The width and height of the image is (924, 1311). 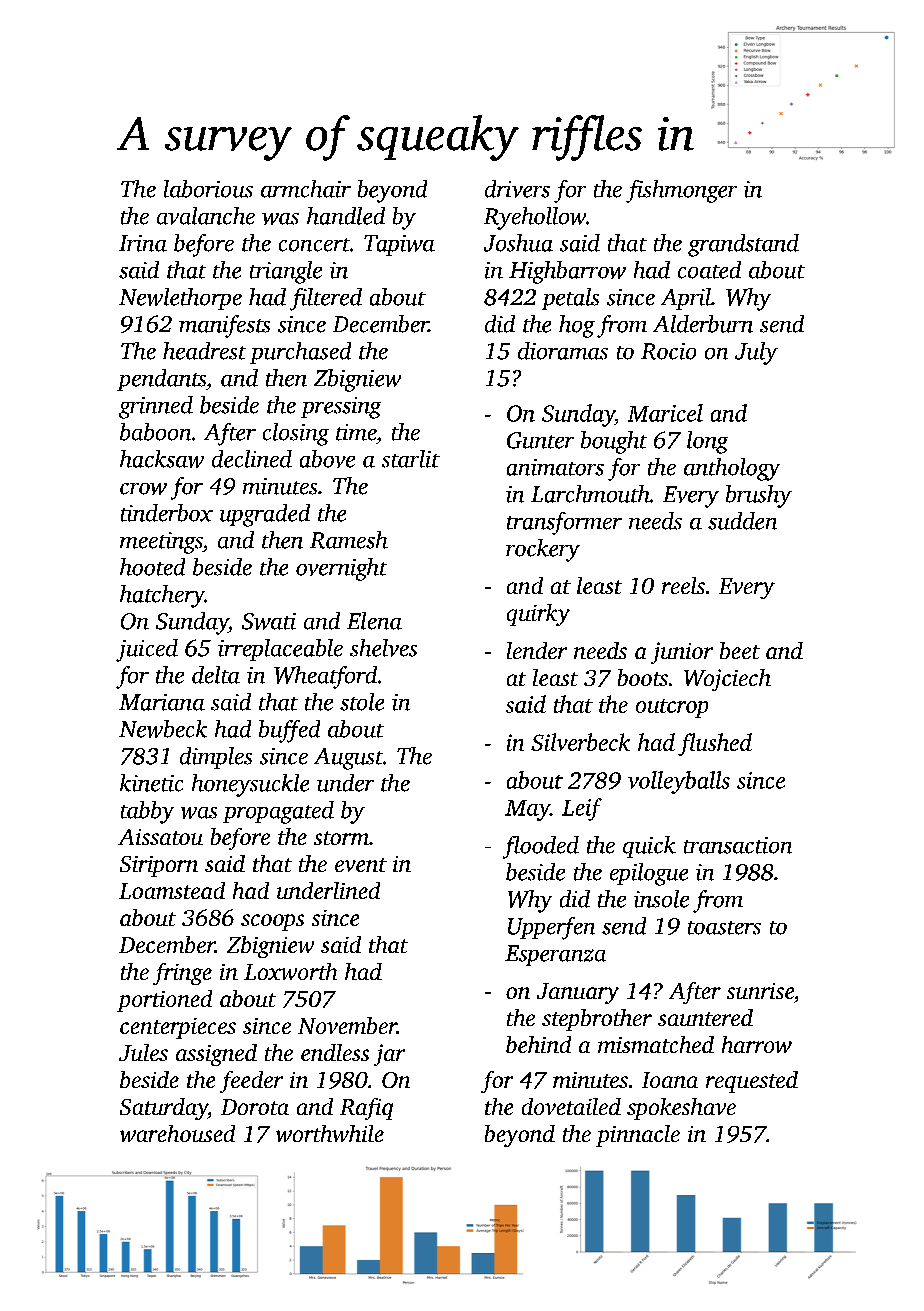 What do you see at coordinates (330, 1133) in the image?
I see `worthwhile` at bounding box center [330, 1133].
